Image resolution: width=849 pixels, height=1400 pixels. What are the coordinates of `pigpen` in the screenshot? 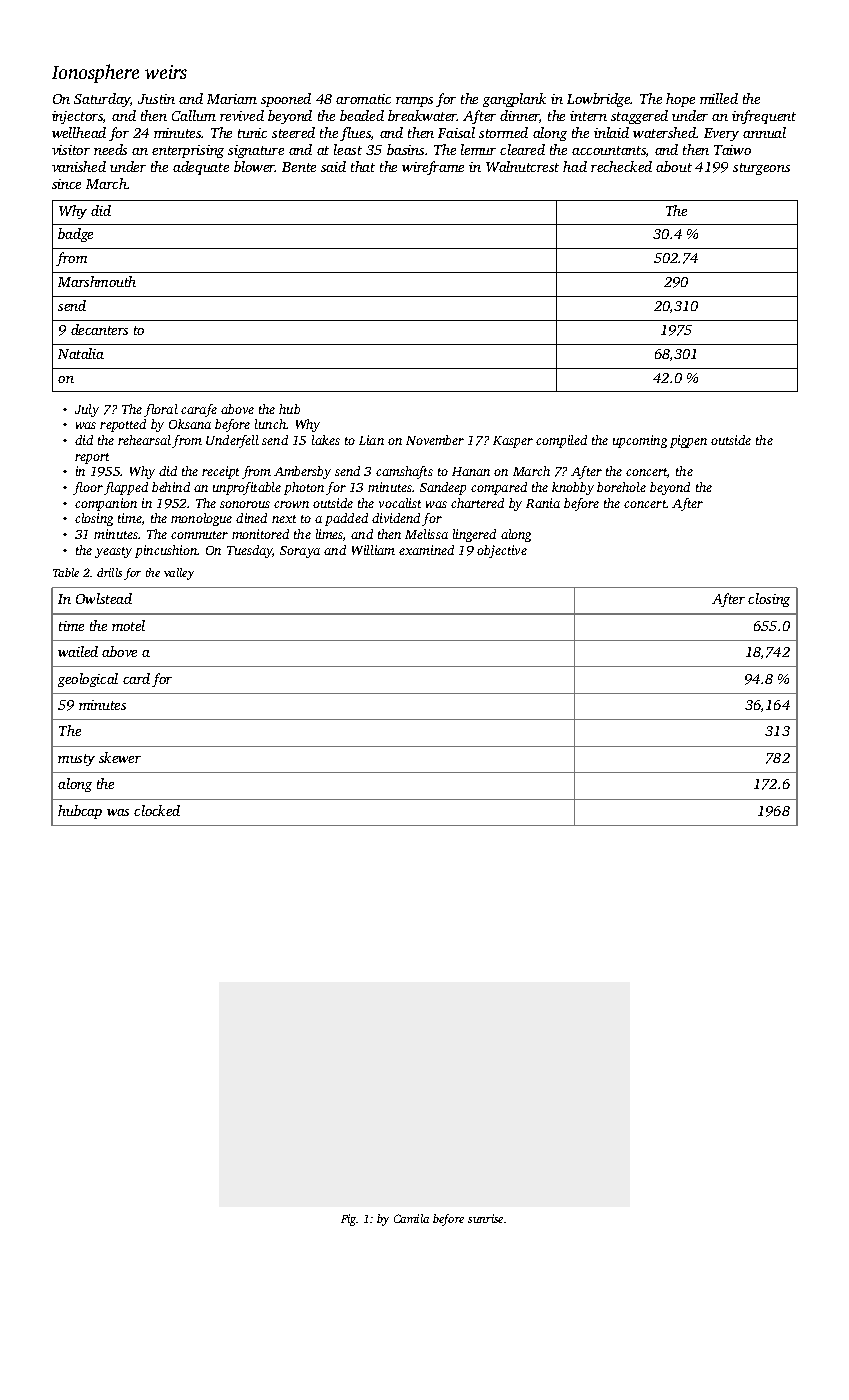 It's located at (688, 441).
